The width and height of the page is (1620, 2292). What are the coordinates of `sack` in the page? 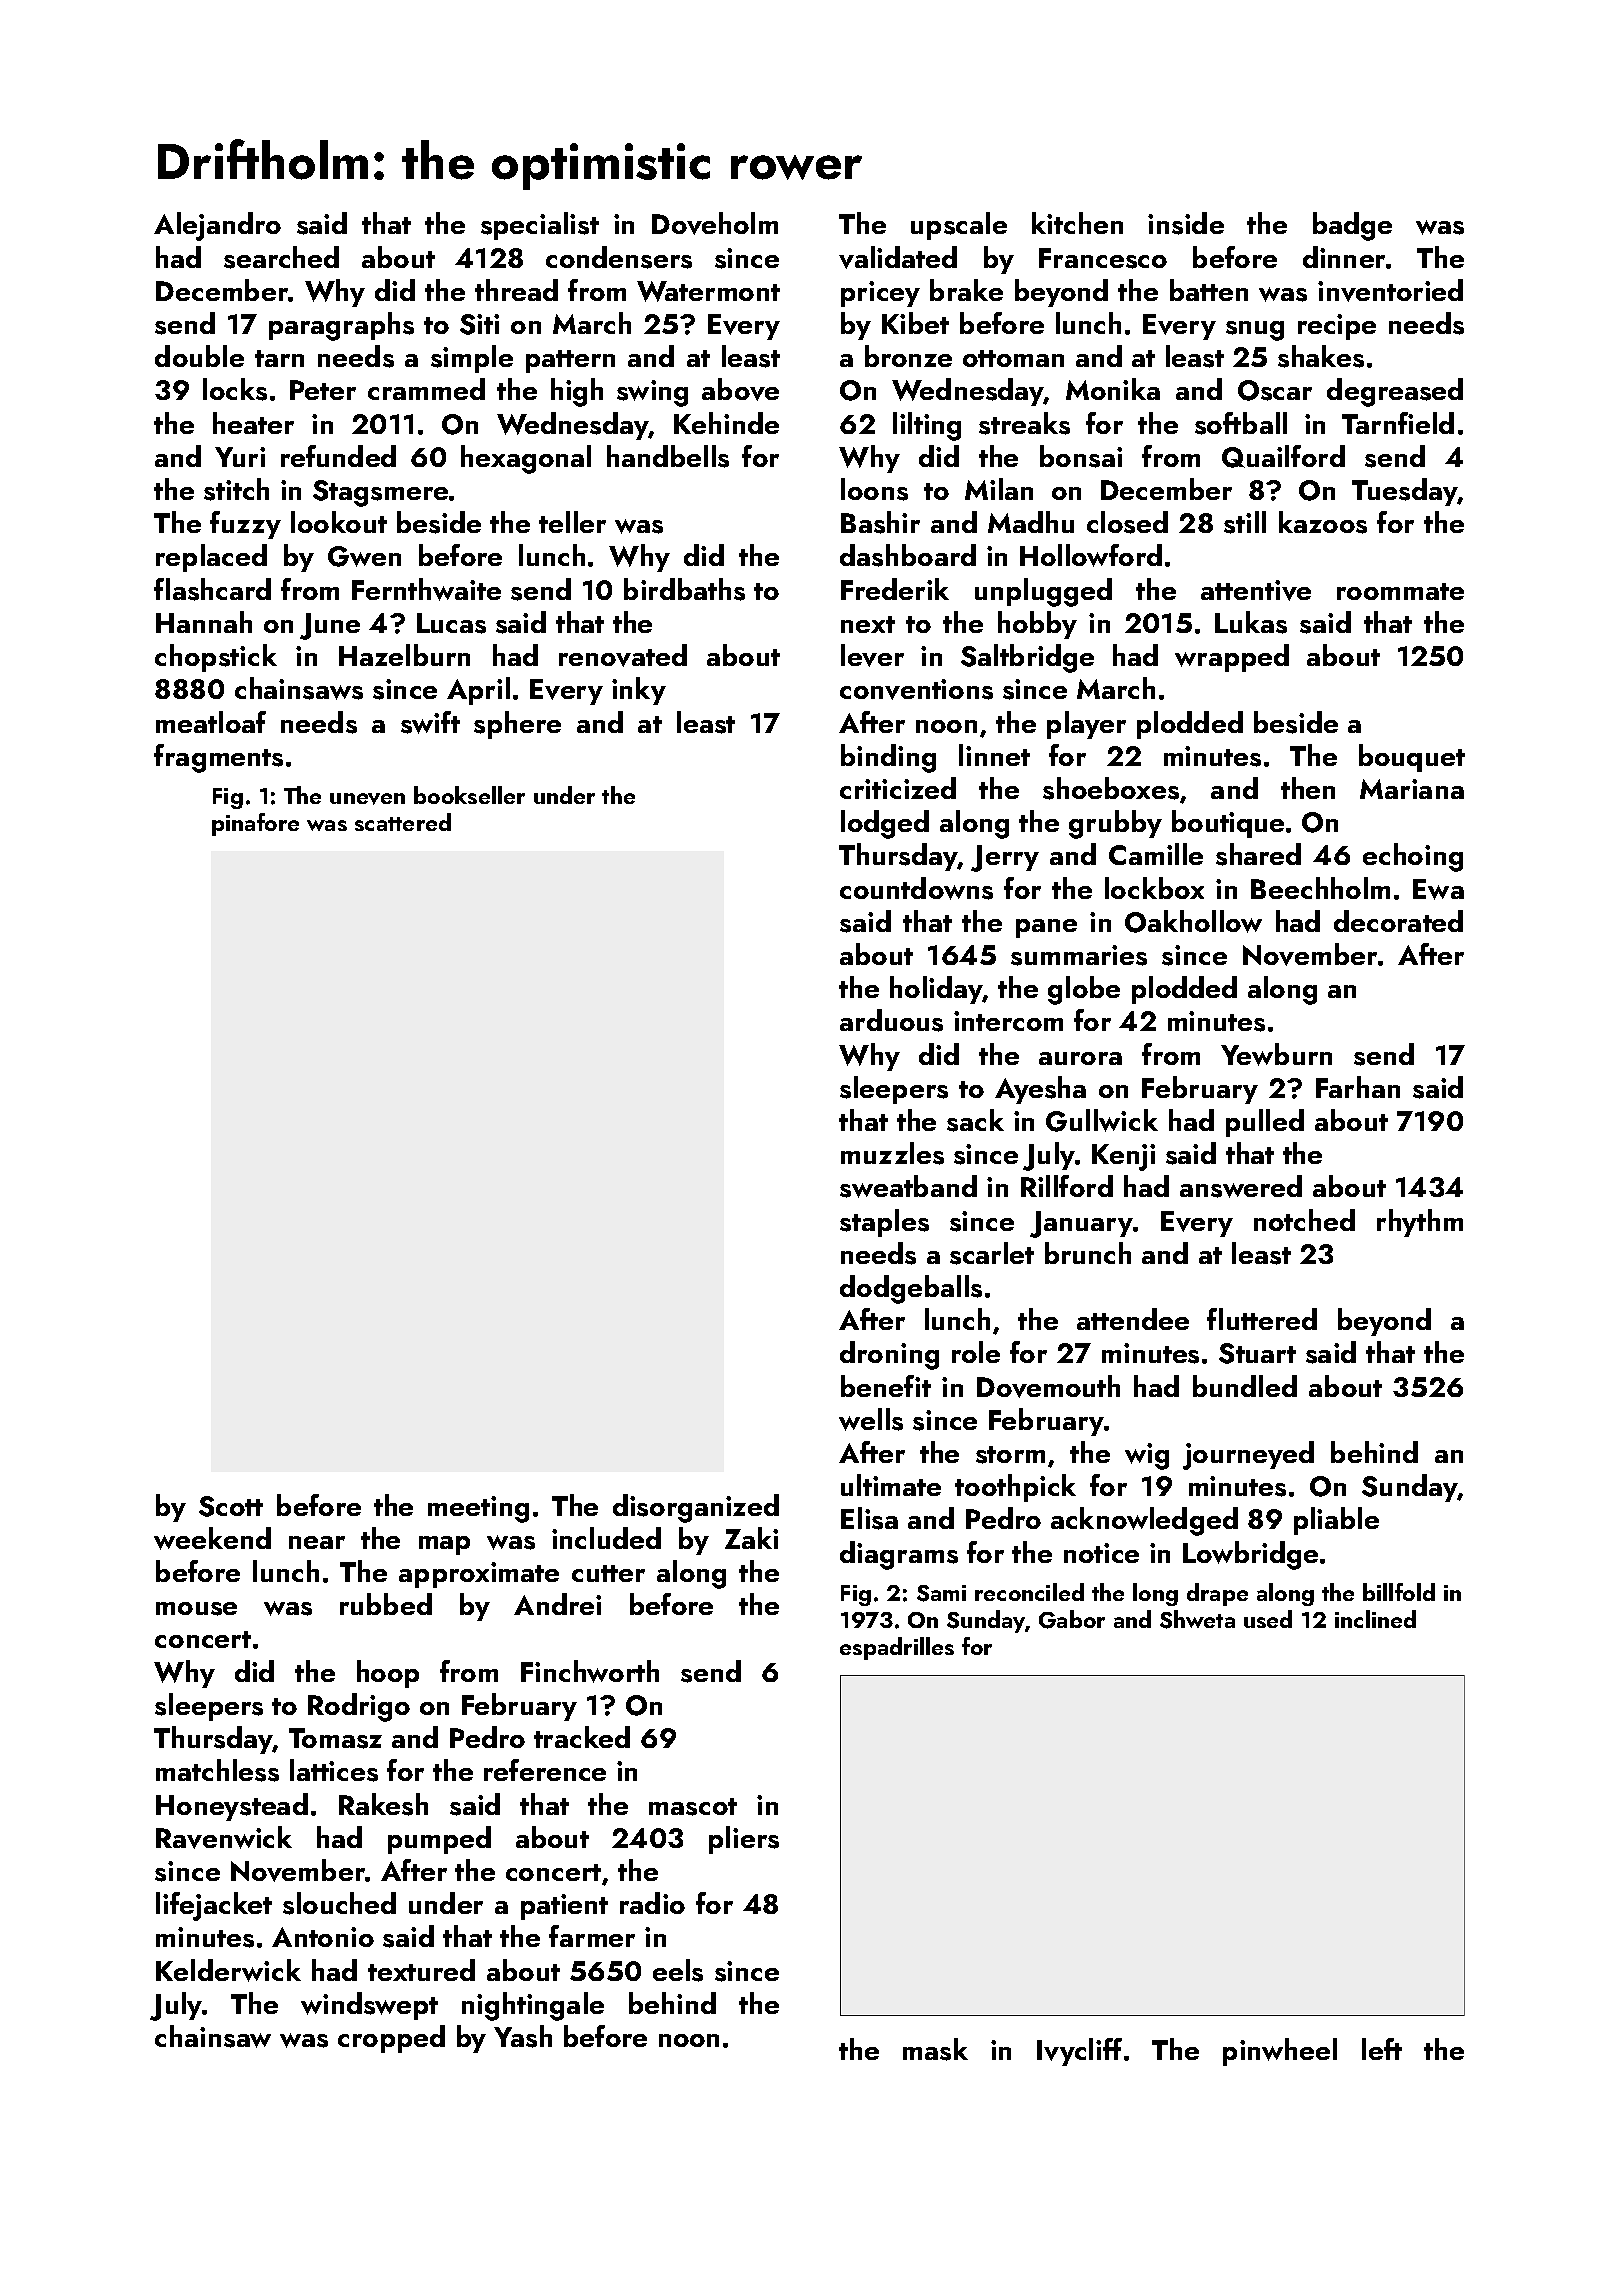 It's located at (975, 1120).
